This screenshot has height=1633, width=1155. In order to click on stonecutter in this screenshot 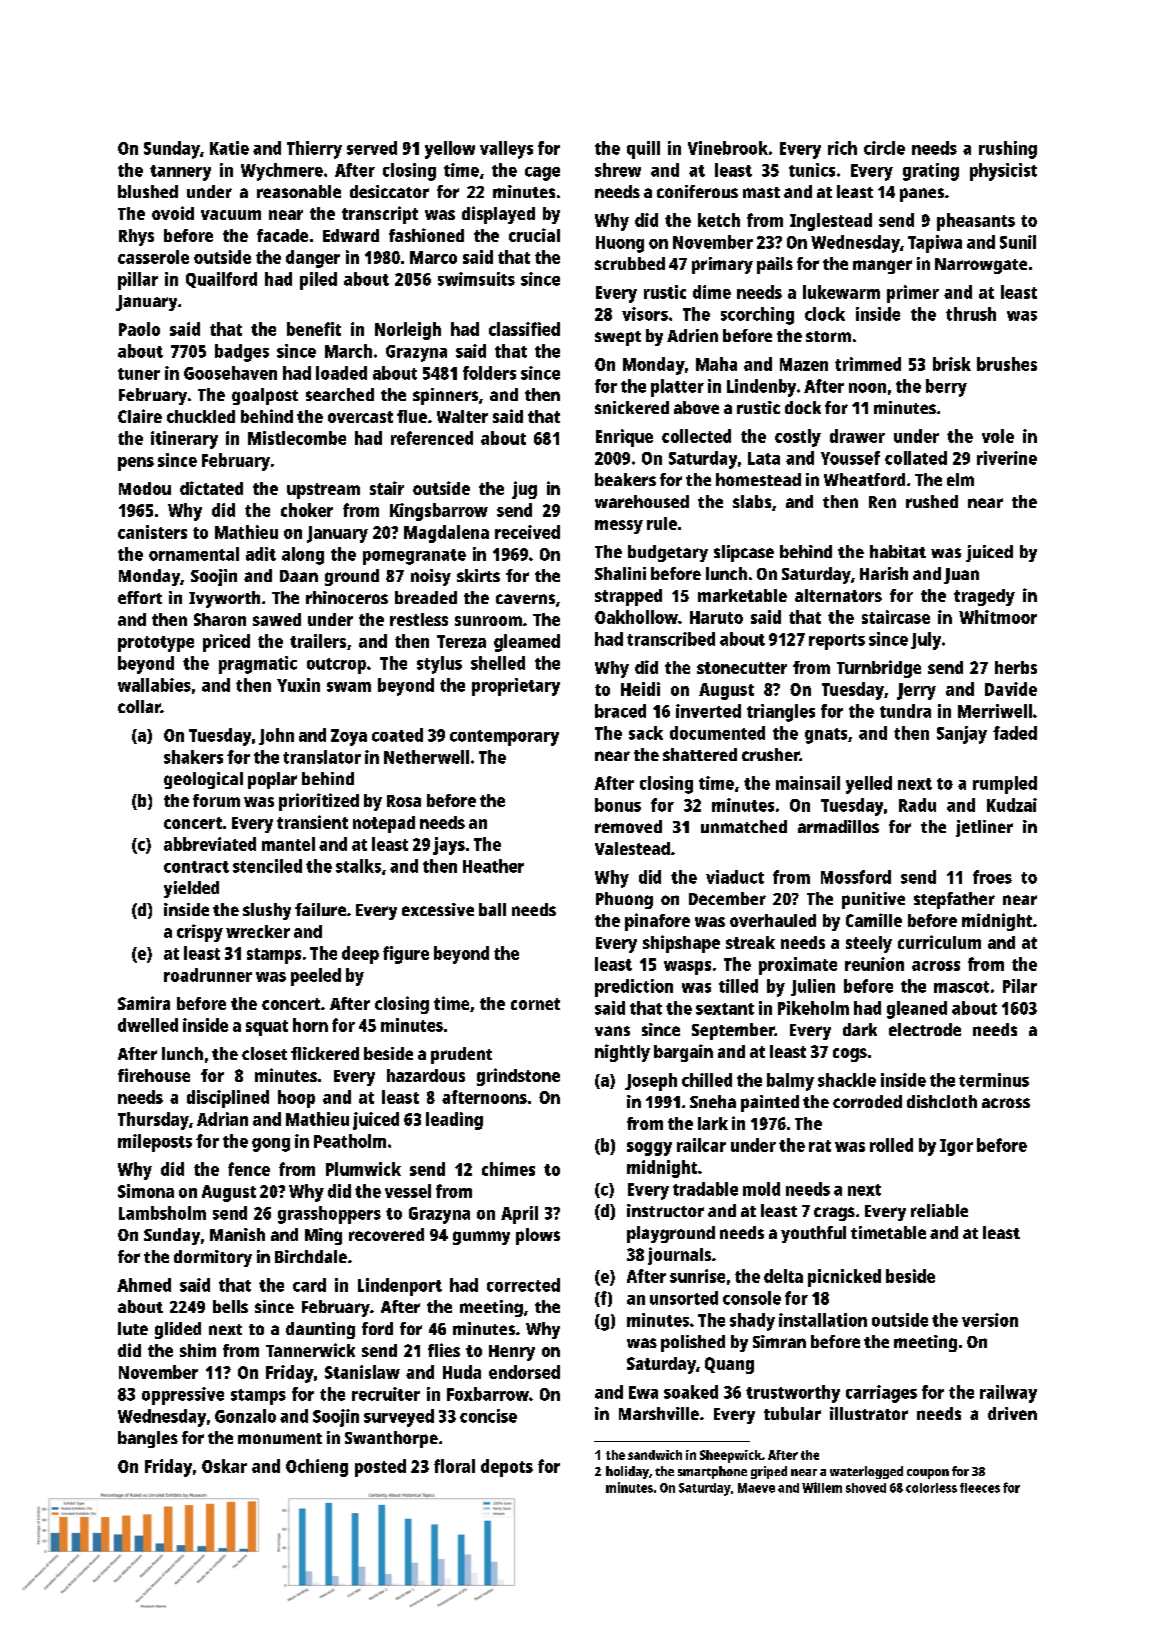, I will do `click(742, 668)`.
